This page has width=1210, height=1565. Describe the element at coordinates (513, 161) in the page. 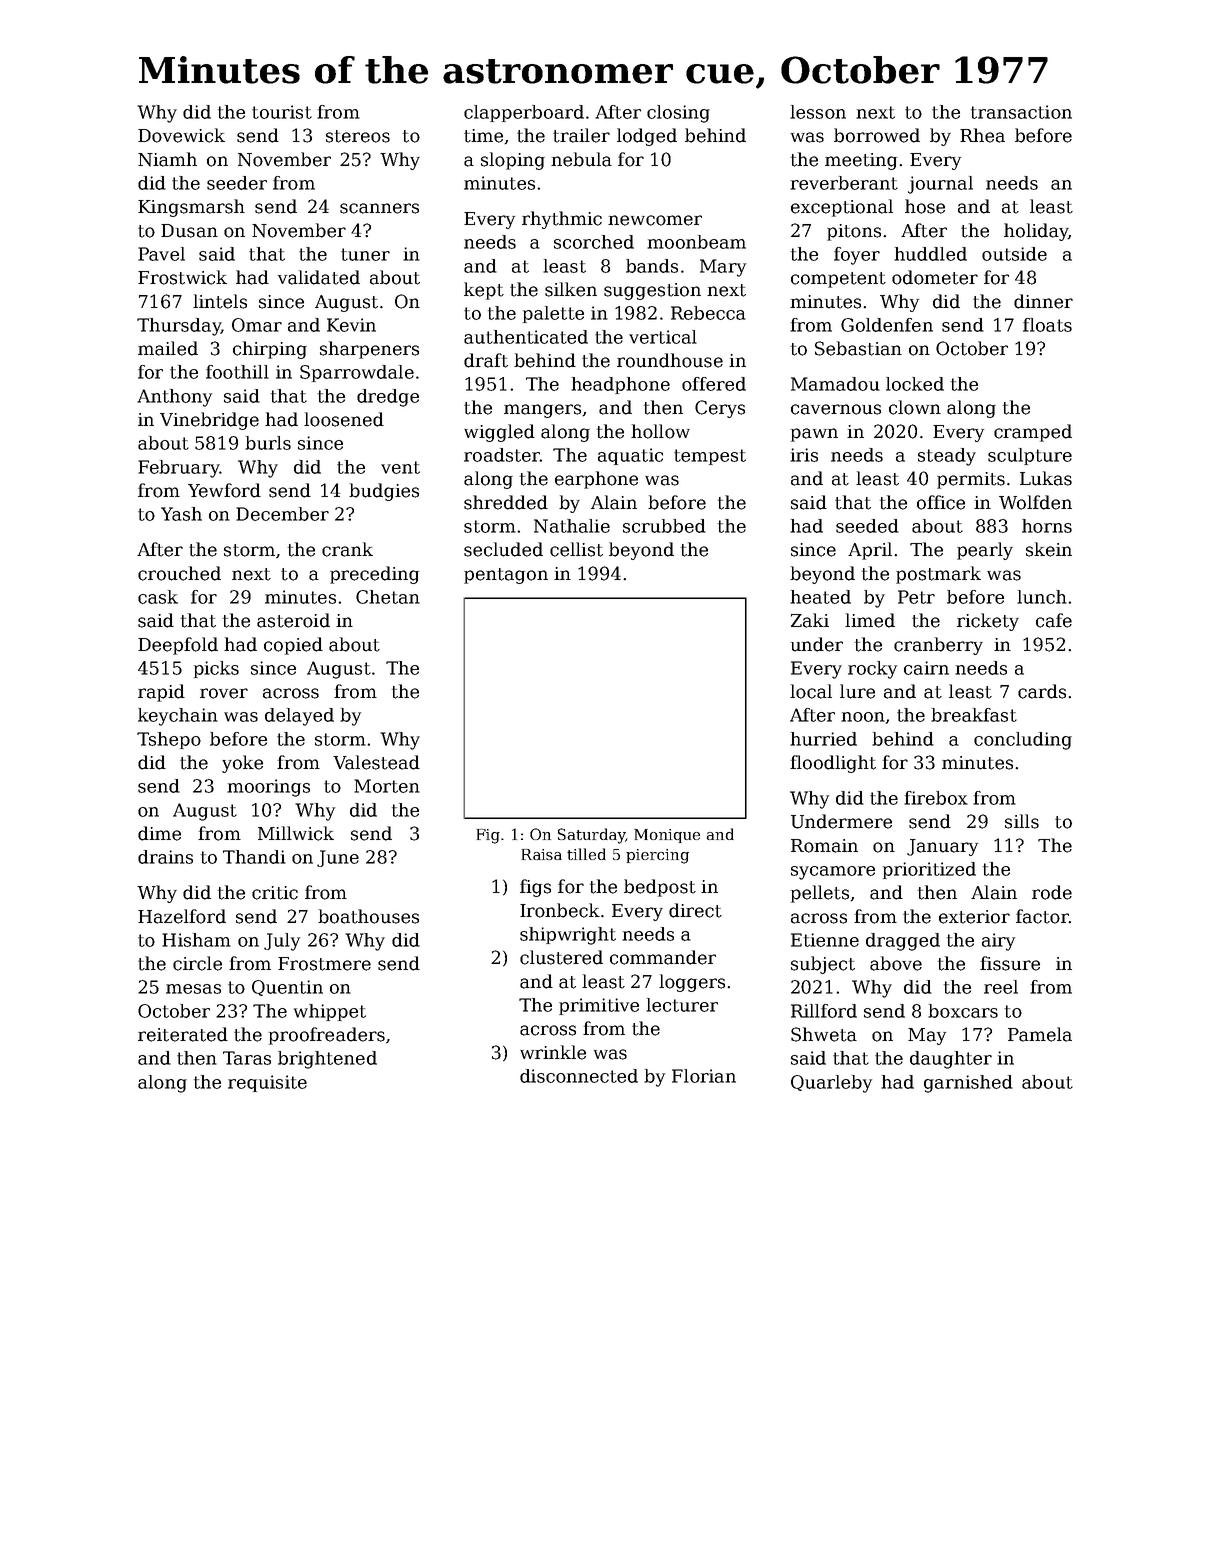

I see `sloping` at that location.
